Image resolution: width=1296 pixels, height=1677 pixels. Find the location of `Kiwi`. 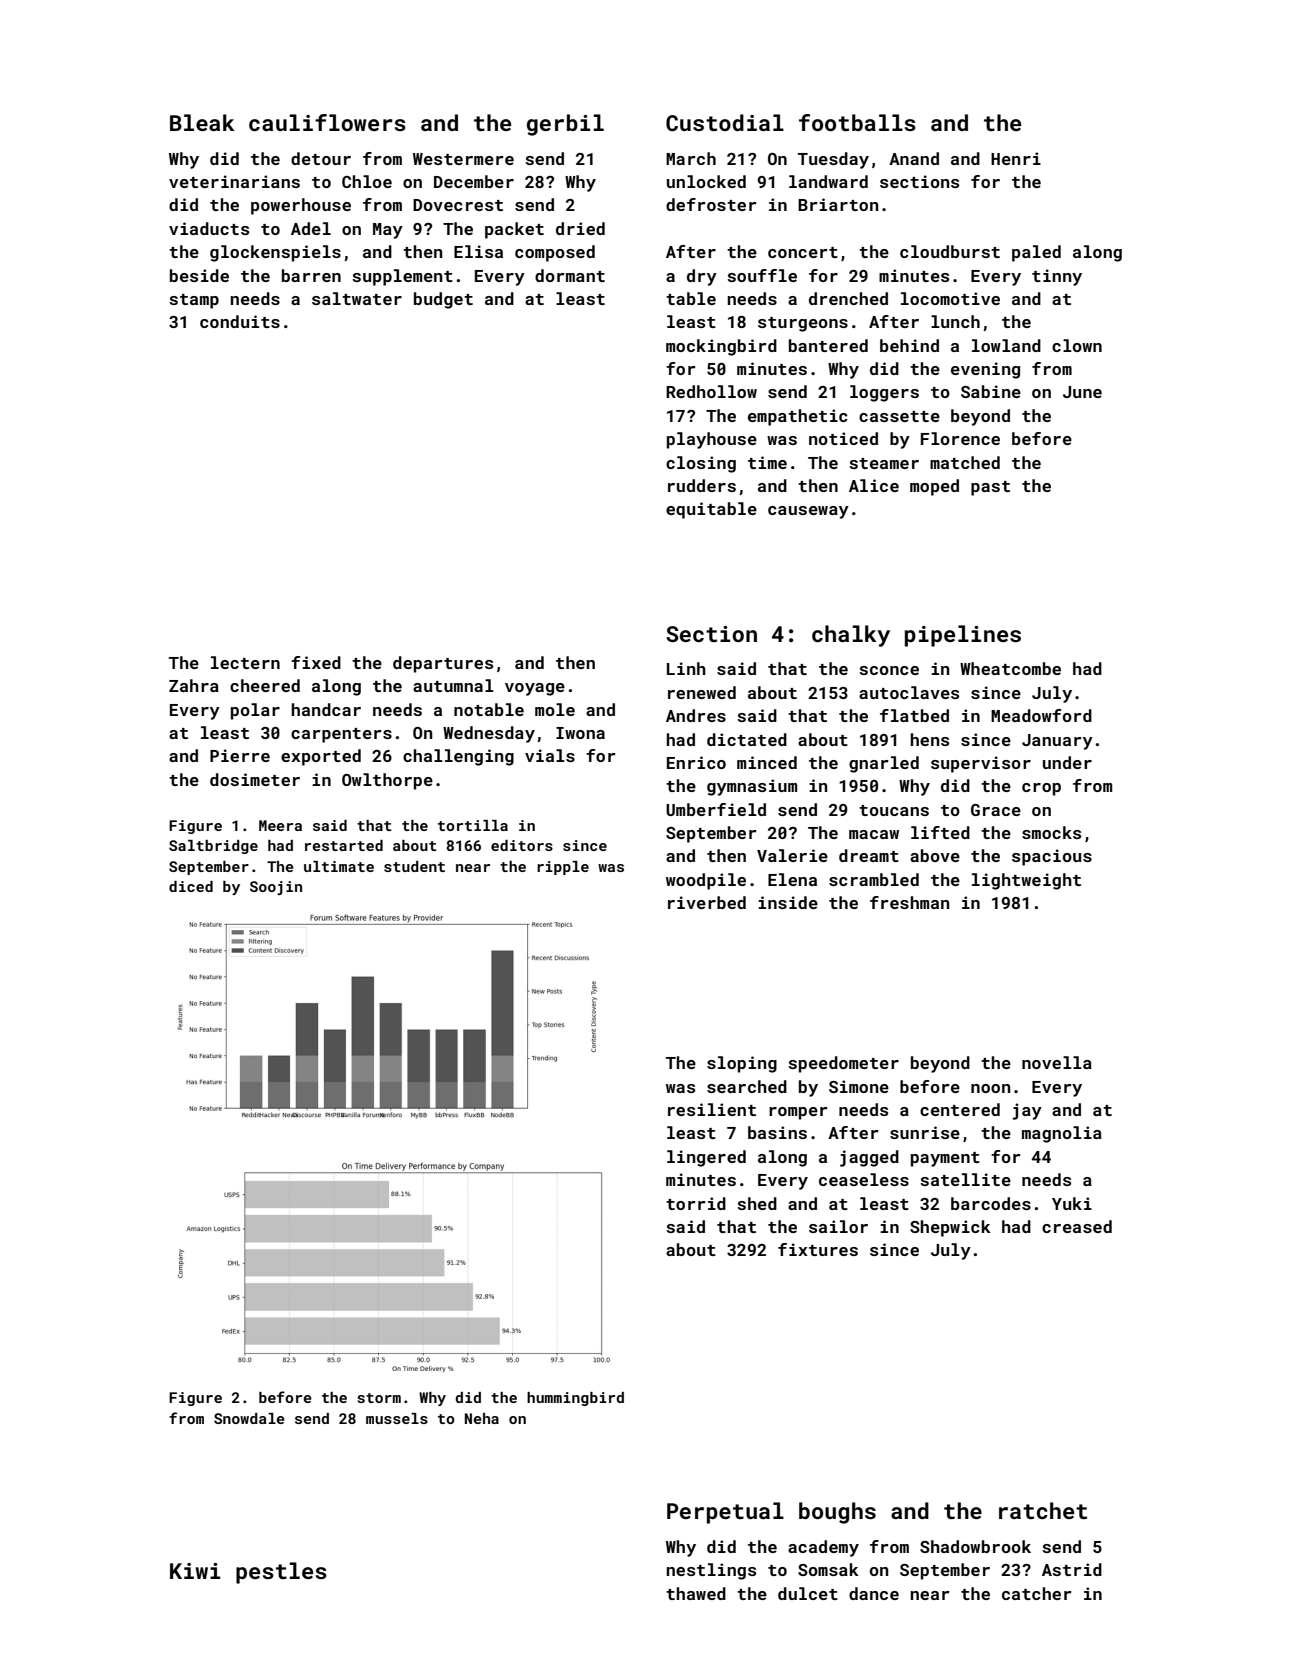

Kiwi is located at coordinates (195, 1571).
